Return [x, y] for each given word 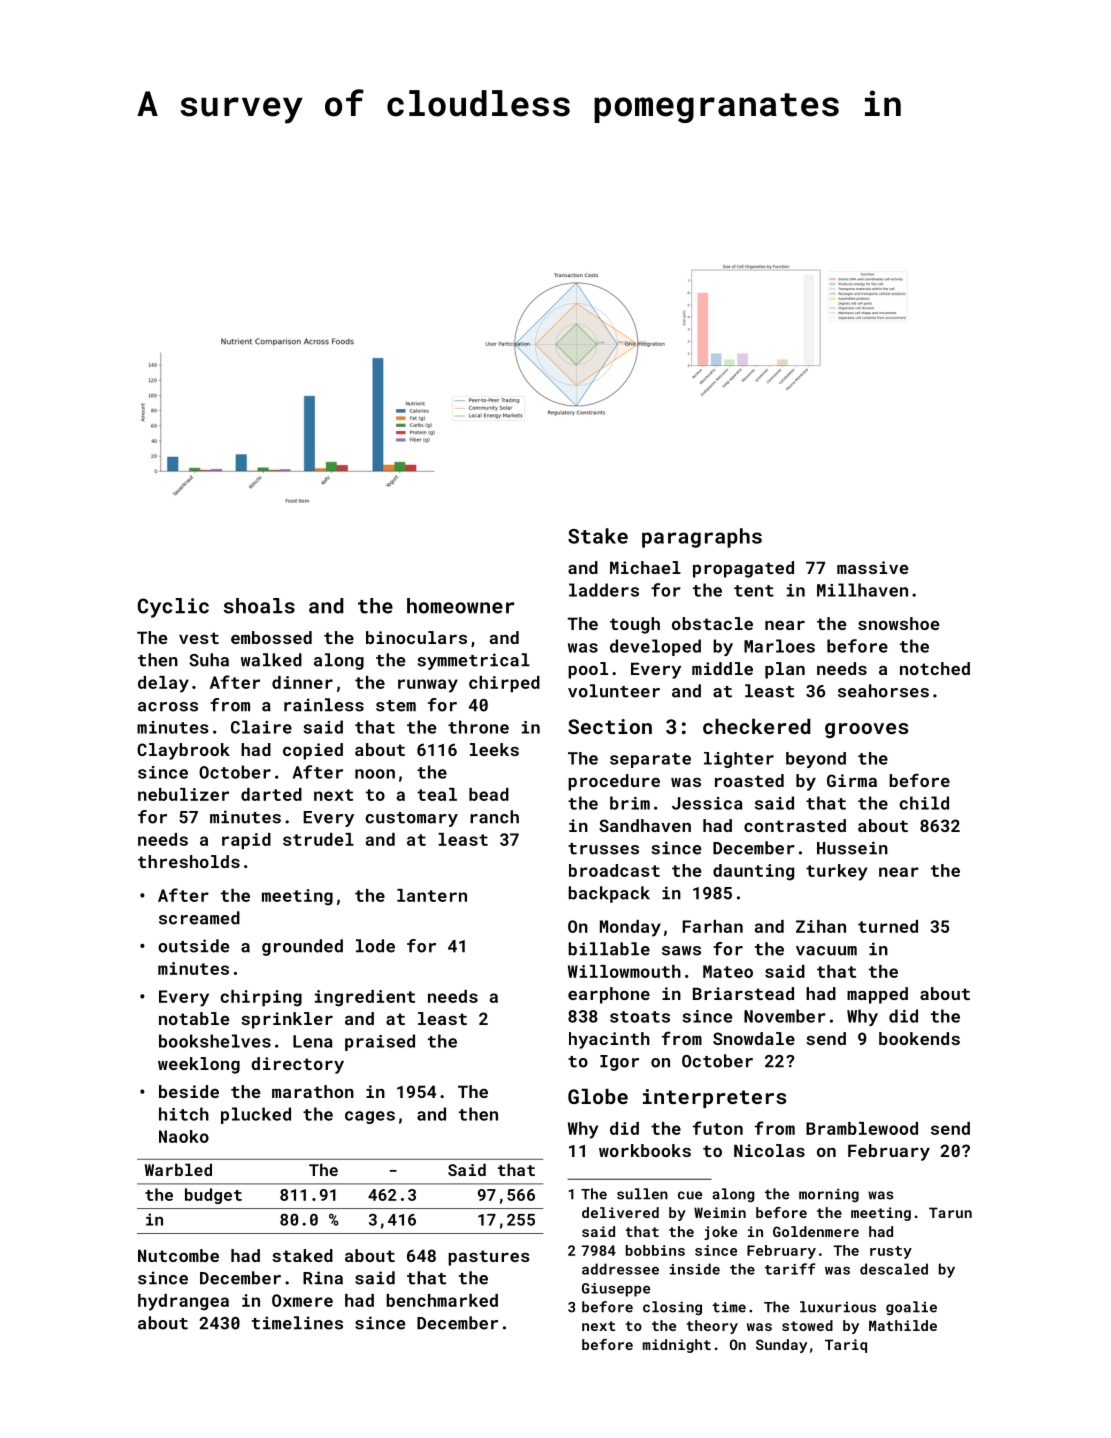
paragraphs [702, 538]
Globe [598, 1096]
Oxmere [302, 1300]
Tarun [950, 1212]
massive [872, 567]
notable [194, 1018]
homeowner [460, 606]
